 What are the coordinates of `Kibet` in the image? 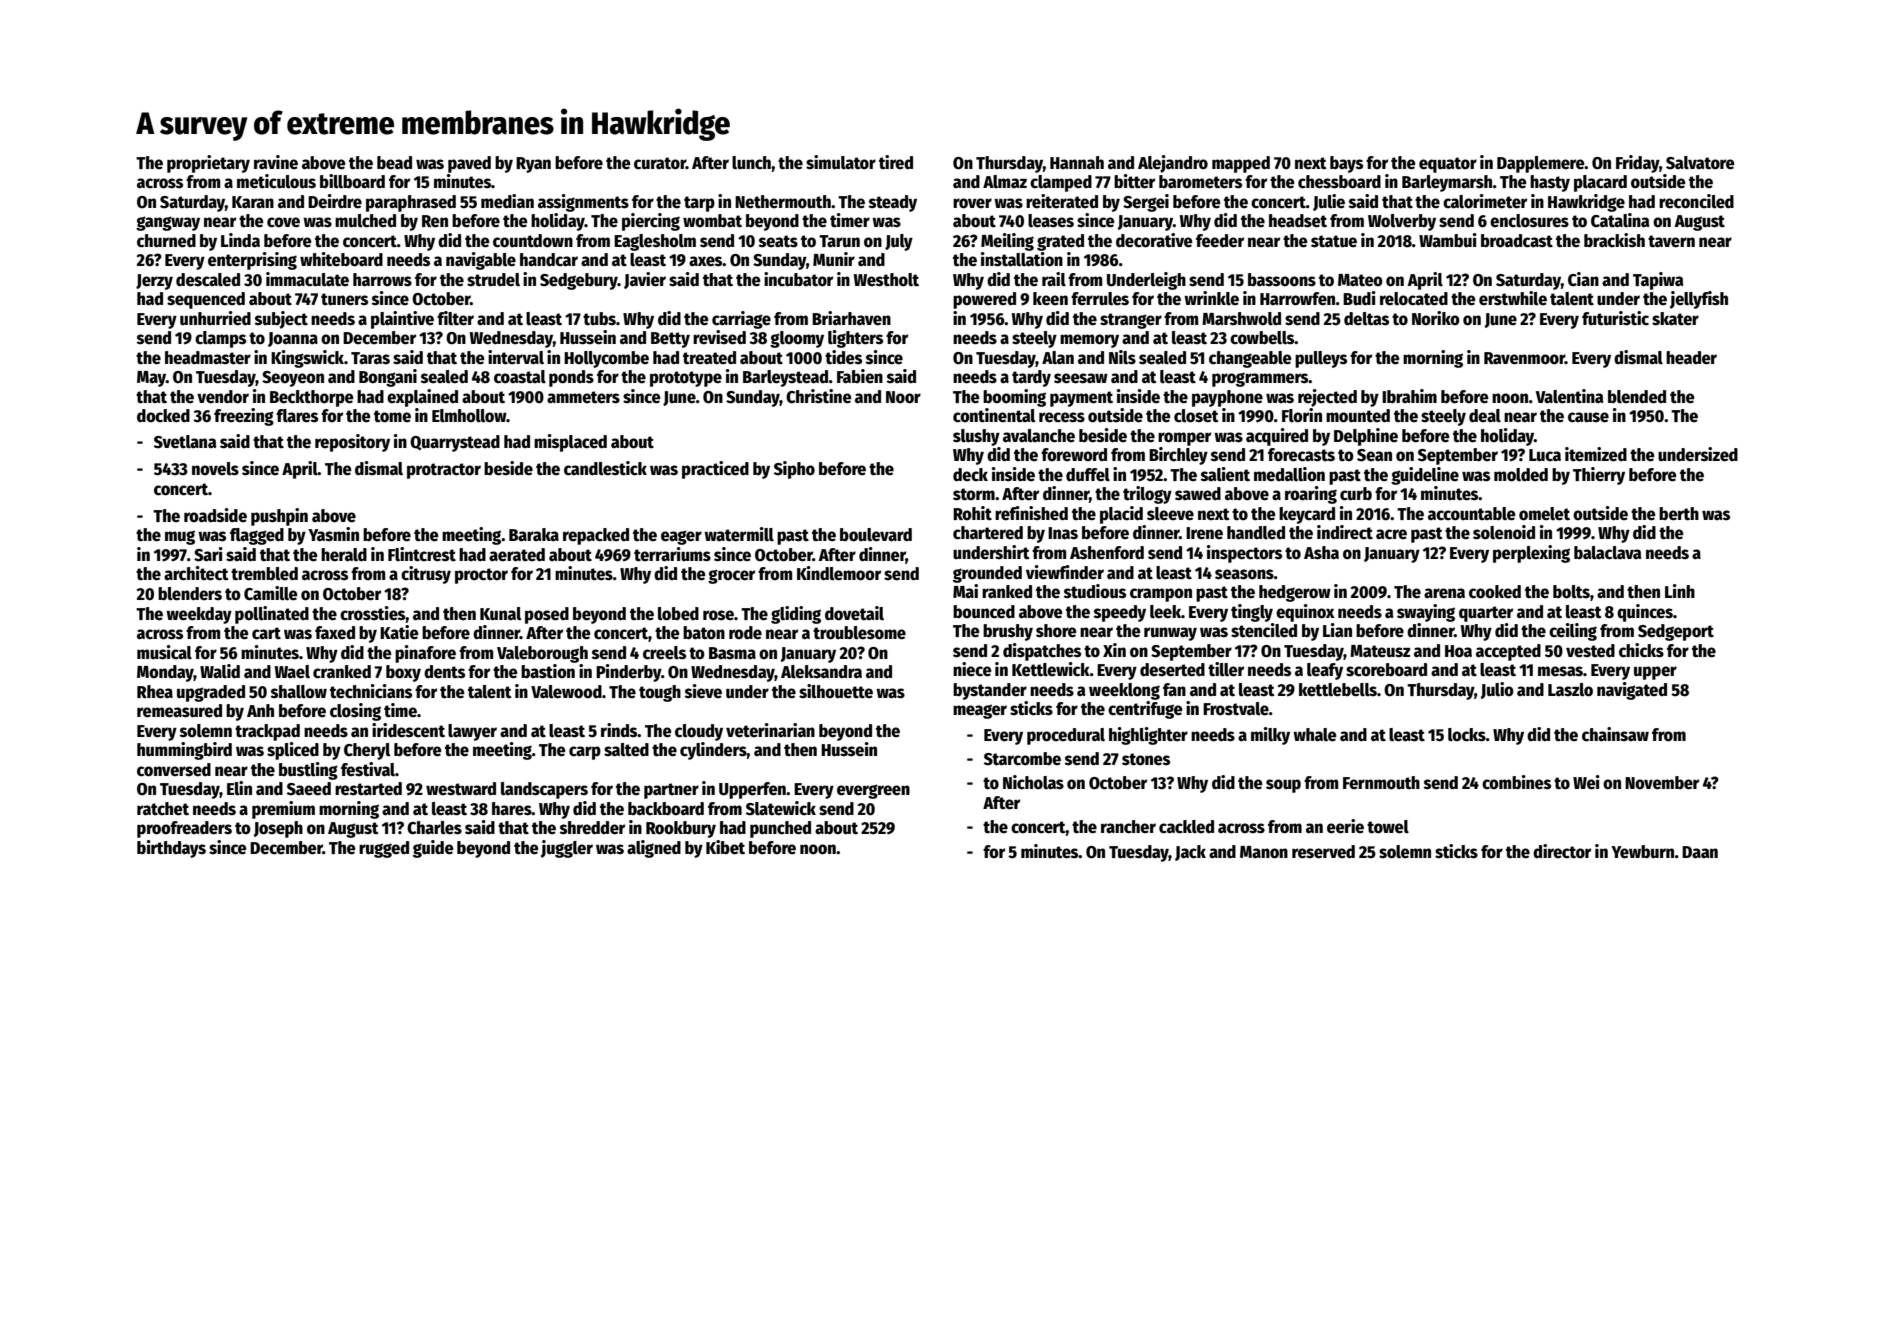 It's located at (725, 847).
